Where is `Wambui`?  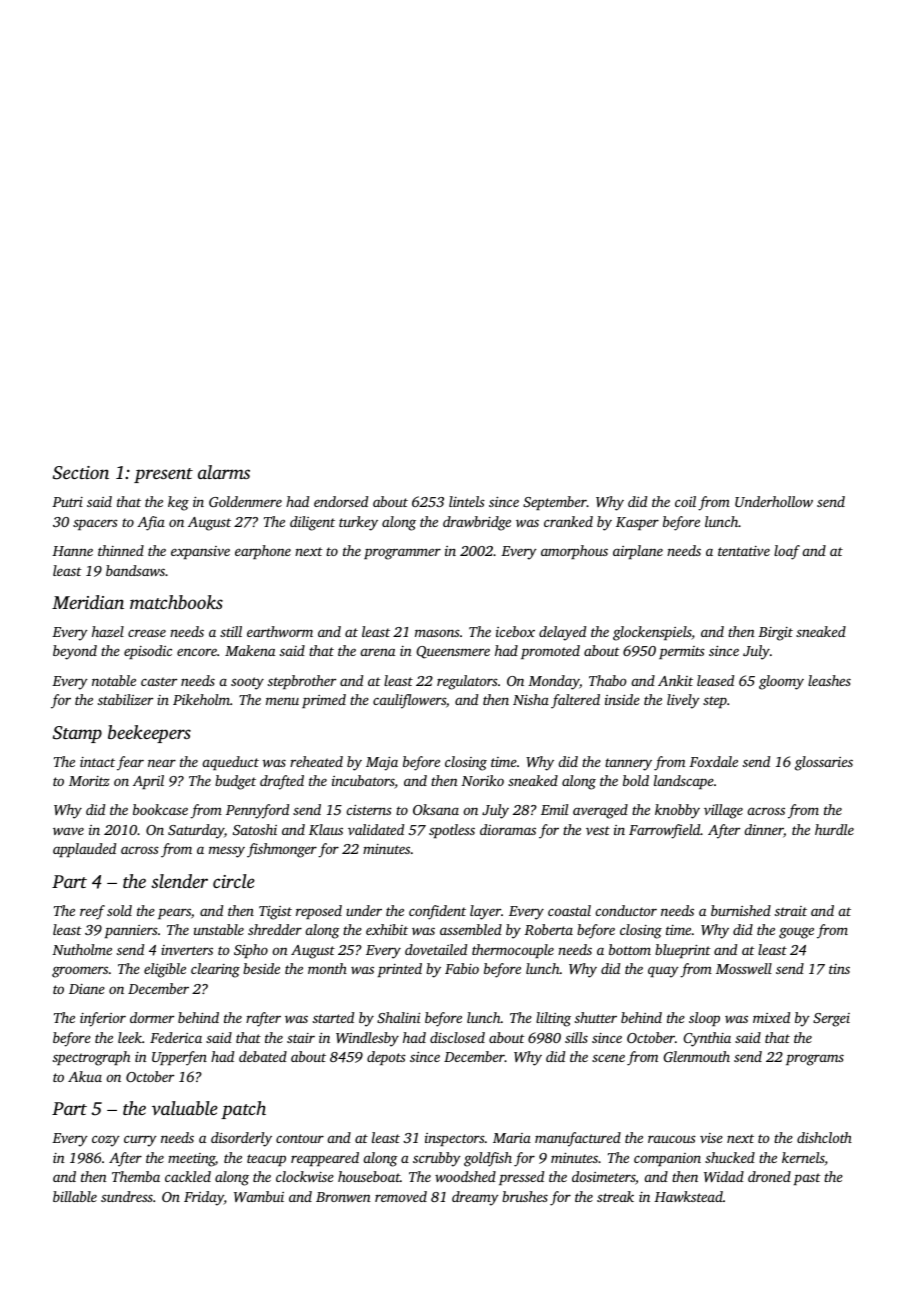
Wambui is located at coordinates (259, 1196).
